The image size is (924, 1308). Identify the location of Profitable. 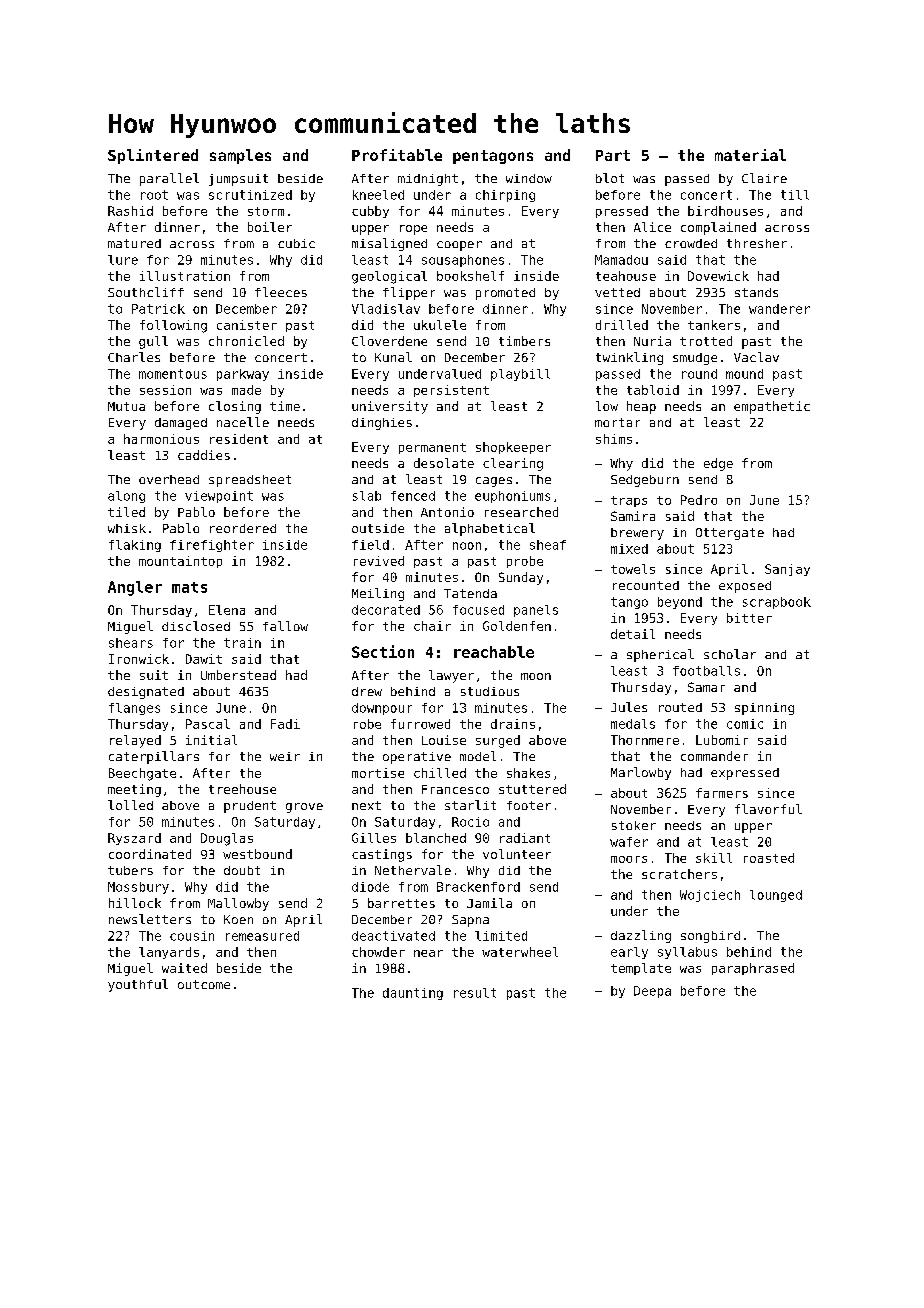
(397, 155).
